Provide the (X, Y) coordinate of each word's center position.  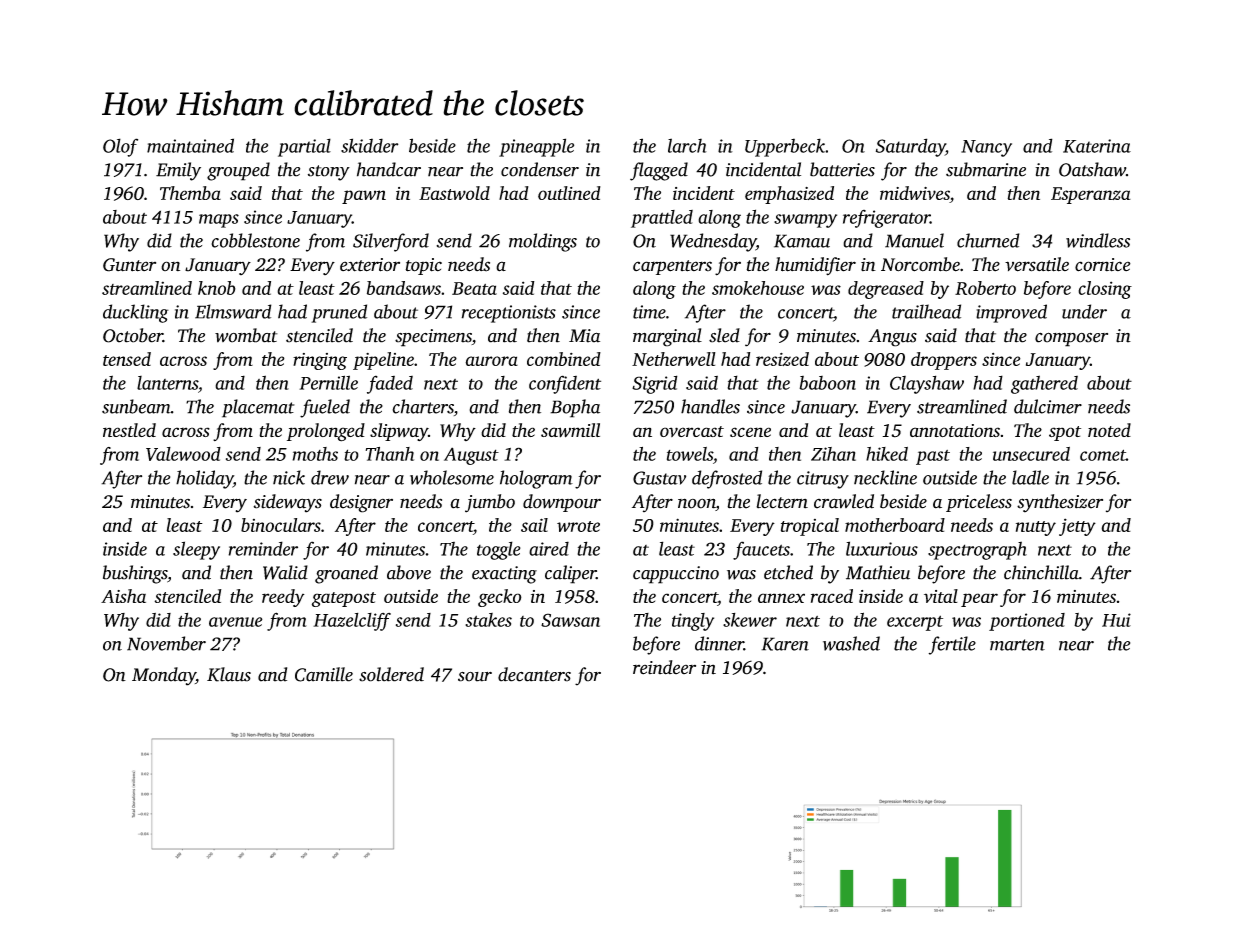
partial (304, 147)
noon (697, 504)
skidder (370, 145)
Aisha (123, 596)
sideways (287, 503)
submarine (986, 169)
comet (1103, 455)
